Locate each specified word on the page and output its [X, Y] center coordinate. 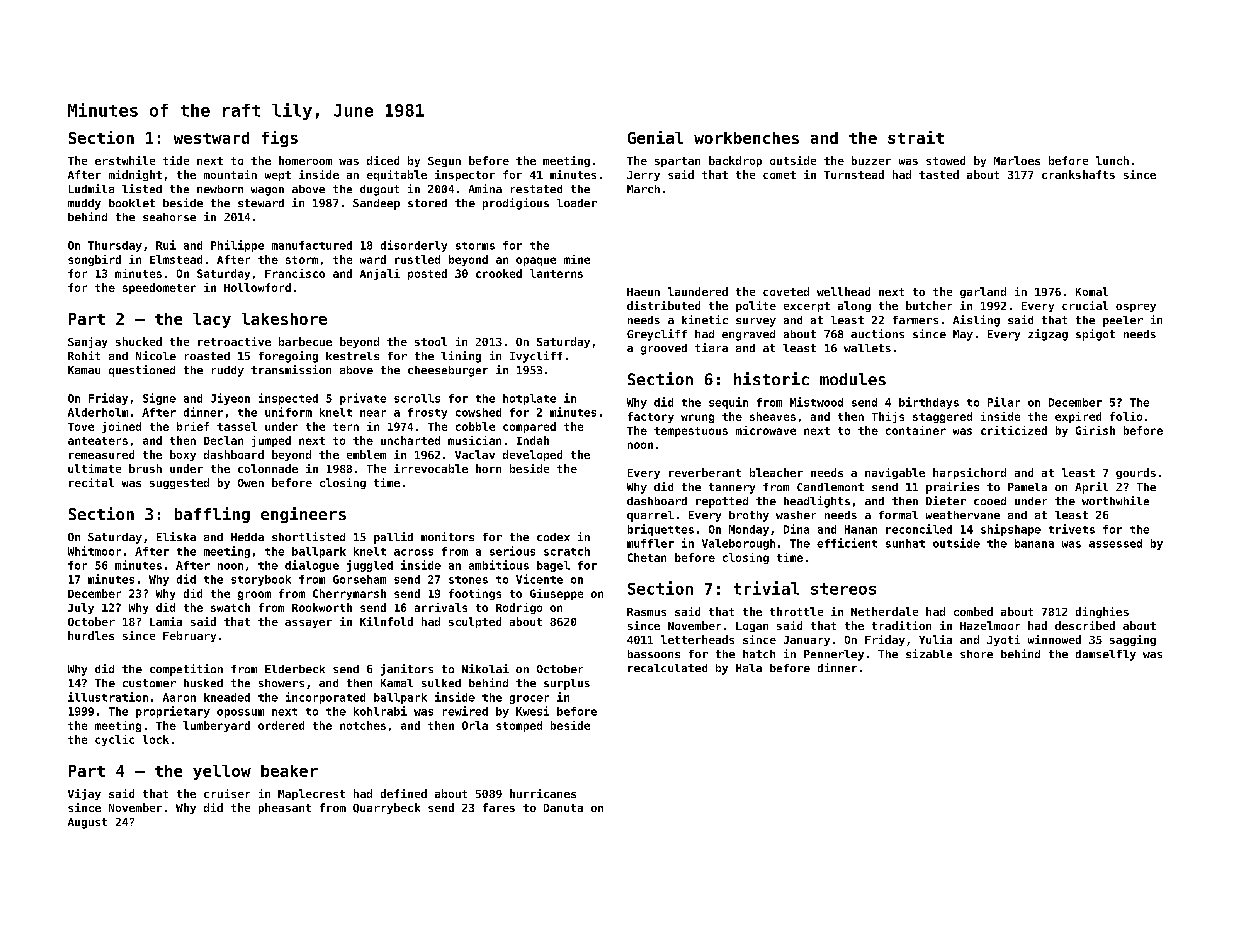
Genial [655, 137]
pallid [393, 538]
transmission [291, 369]
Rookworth [322, 607]
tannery [732, 488]
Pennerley [834, 655]
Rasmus [646, 612]
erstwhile [125, 160]
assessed [1115, 543]
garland [983, 292]
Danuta [563, 808]
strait [916, 137]
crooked [499, 273]
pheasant [285, 808]
